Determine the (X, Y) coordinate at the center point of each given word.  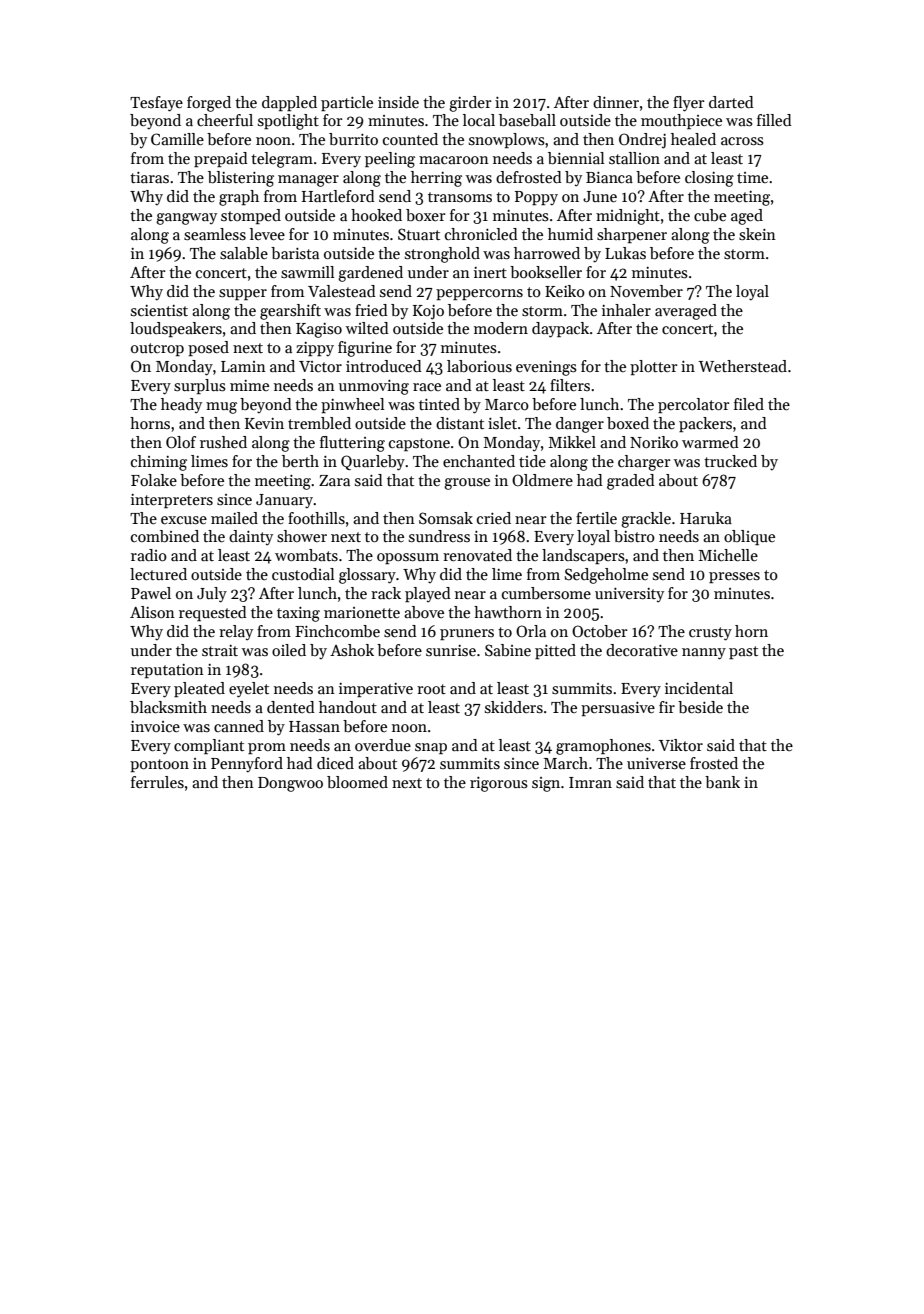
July (212, 595)
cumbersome (546, 593)
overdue (383, 745)
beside (700, 707)
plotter (654, 367)
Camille (177, 139)
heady (181, 406)
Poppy (536, 198)
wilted (367, 328)
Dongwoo (290, 784)
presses (734, 577)
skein (757, 234)
